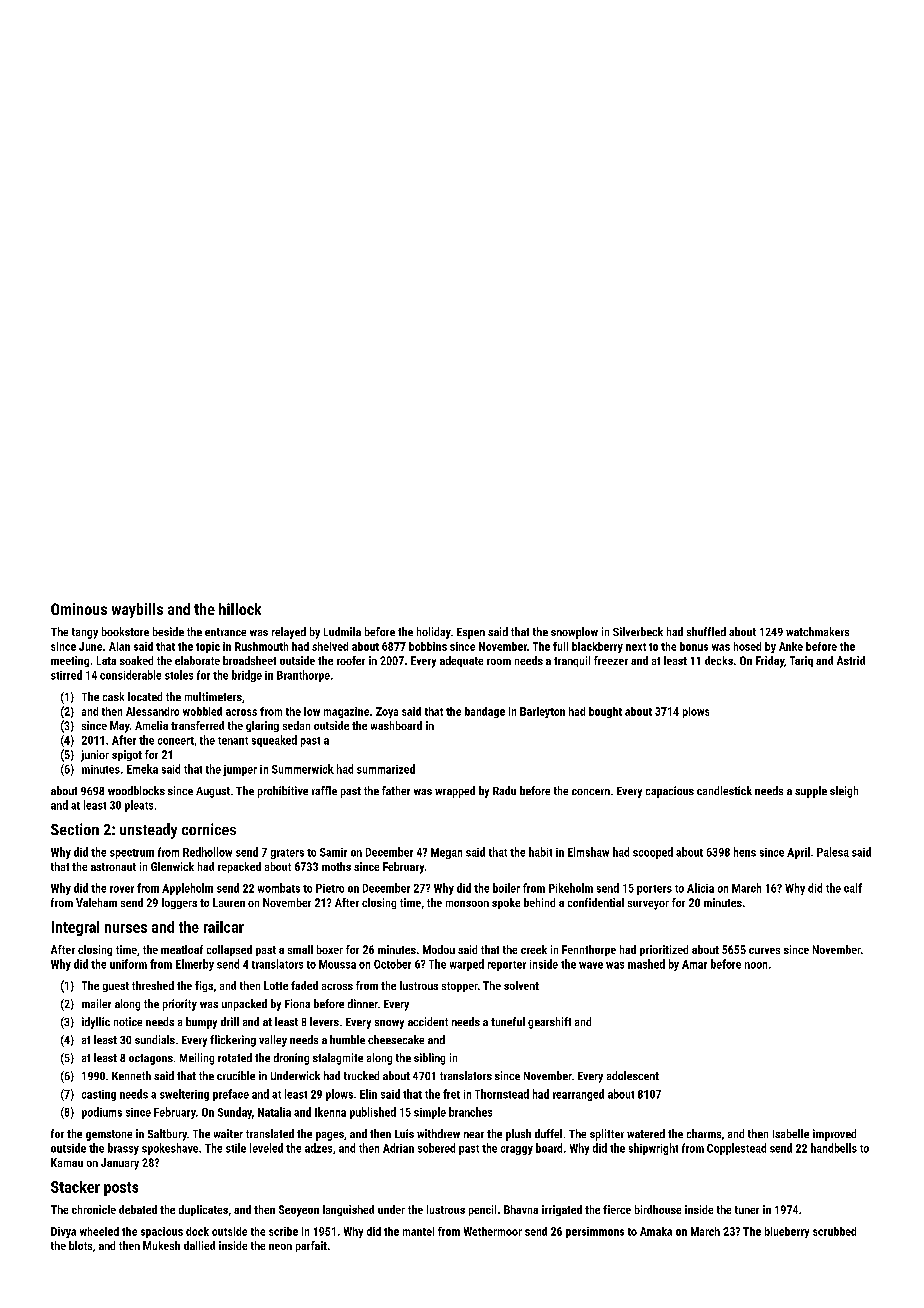  What do you see at coordinates (633, 1075) in the screenshot?
I see `adolescent` at bounding box center [633, 1075].
